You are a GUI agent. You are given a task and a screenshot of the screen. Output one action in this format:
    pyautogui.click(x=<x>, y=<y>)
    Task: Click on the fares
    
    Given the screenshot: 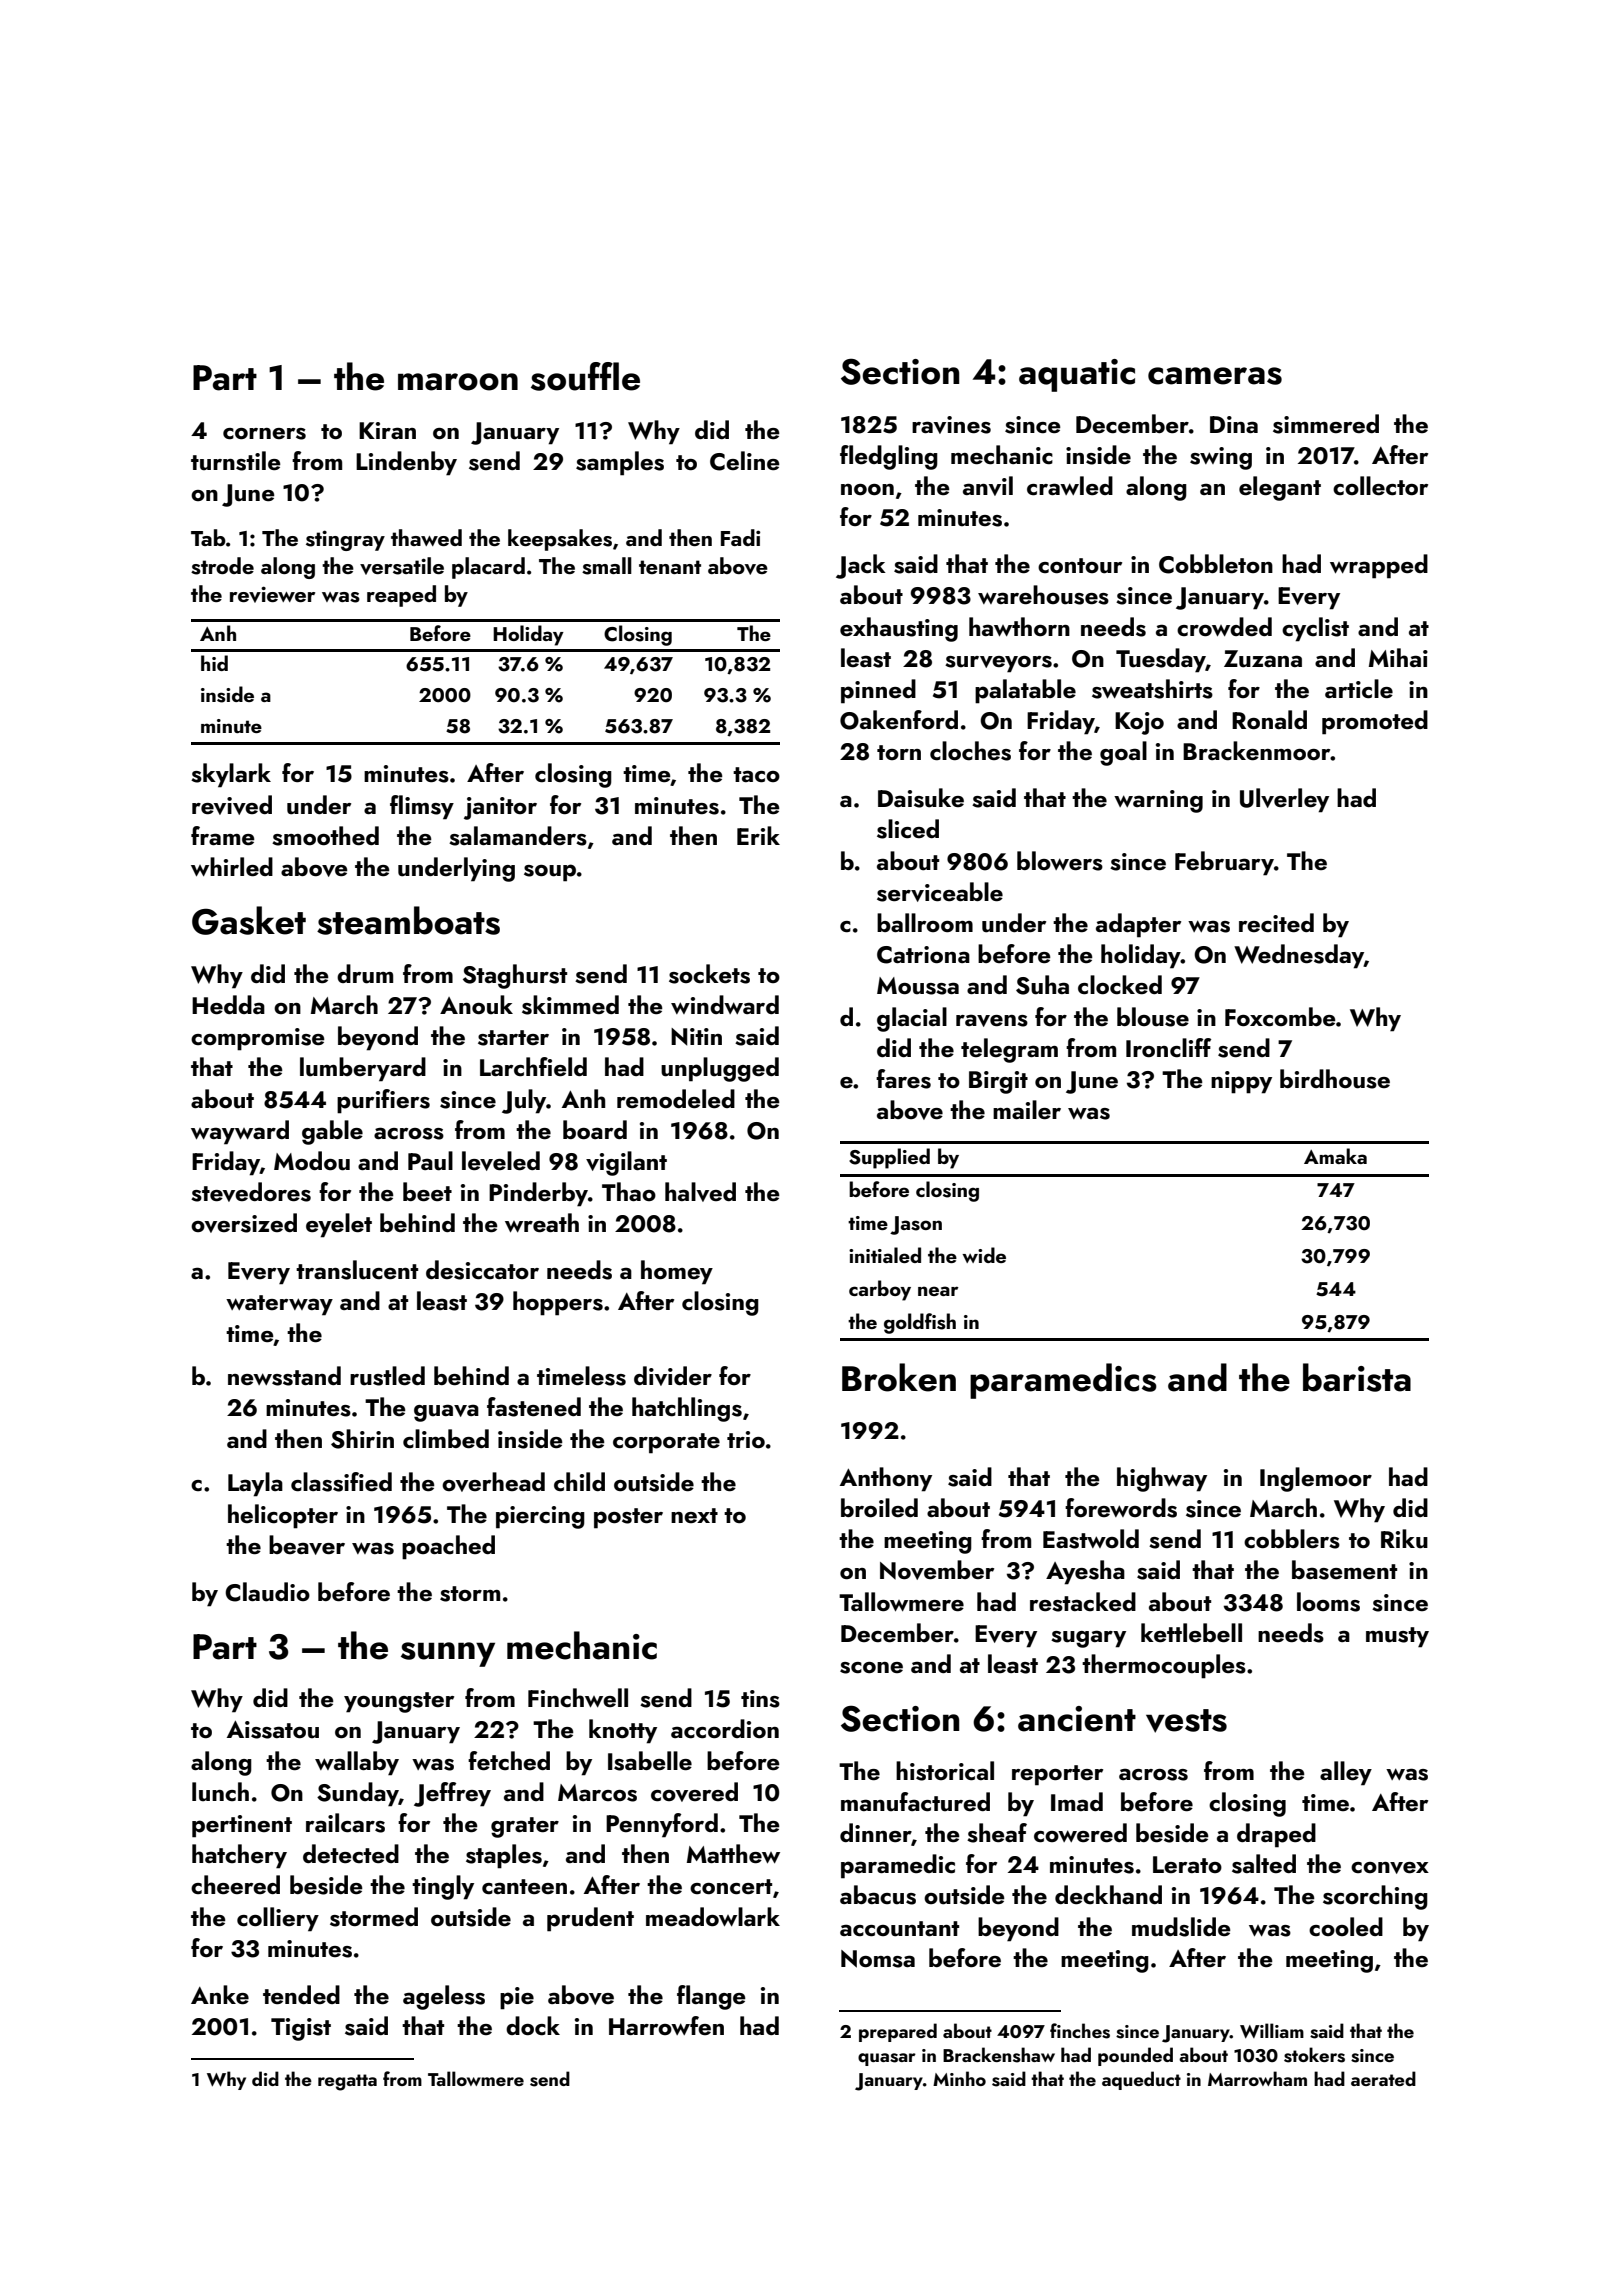 What is the action you would take?
    pyautogui.click(x=903, y=1079)
